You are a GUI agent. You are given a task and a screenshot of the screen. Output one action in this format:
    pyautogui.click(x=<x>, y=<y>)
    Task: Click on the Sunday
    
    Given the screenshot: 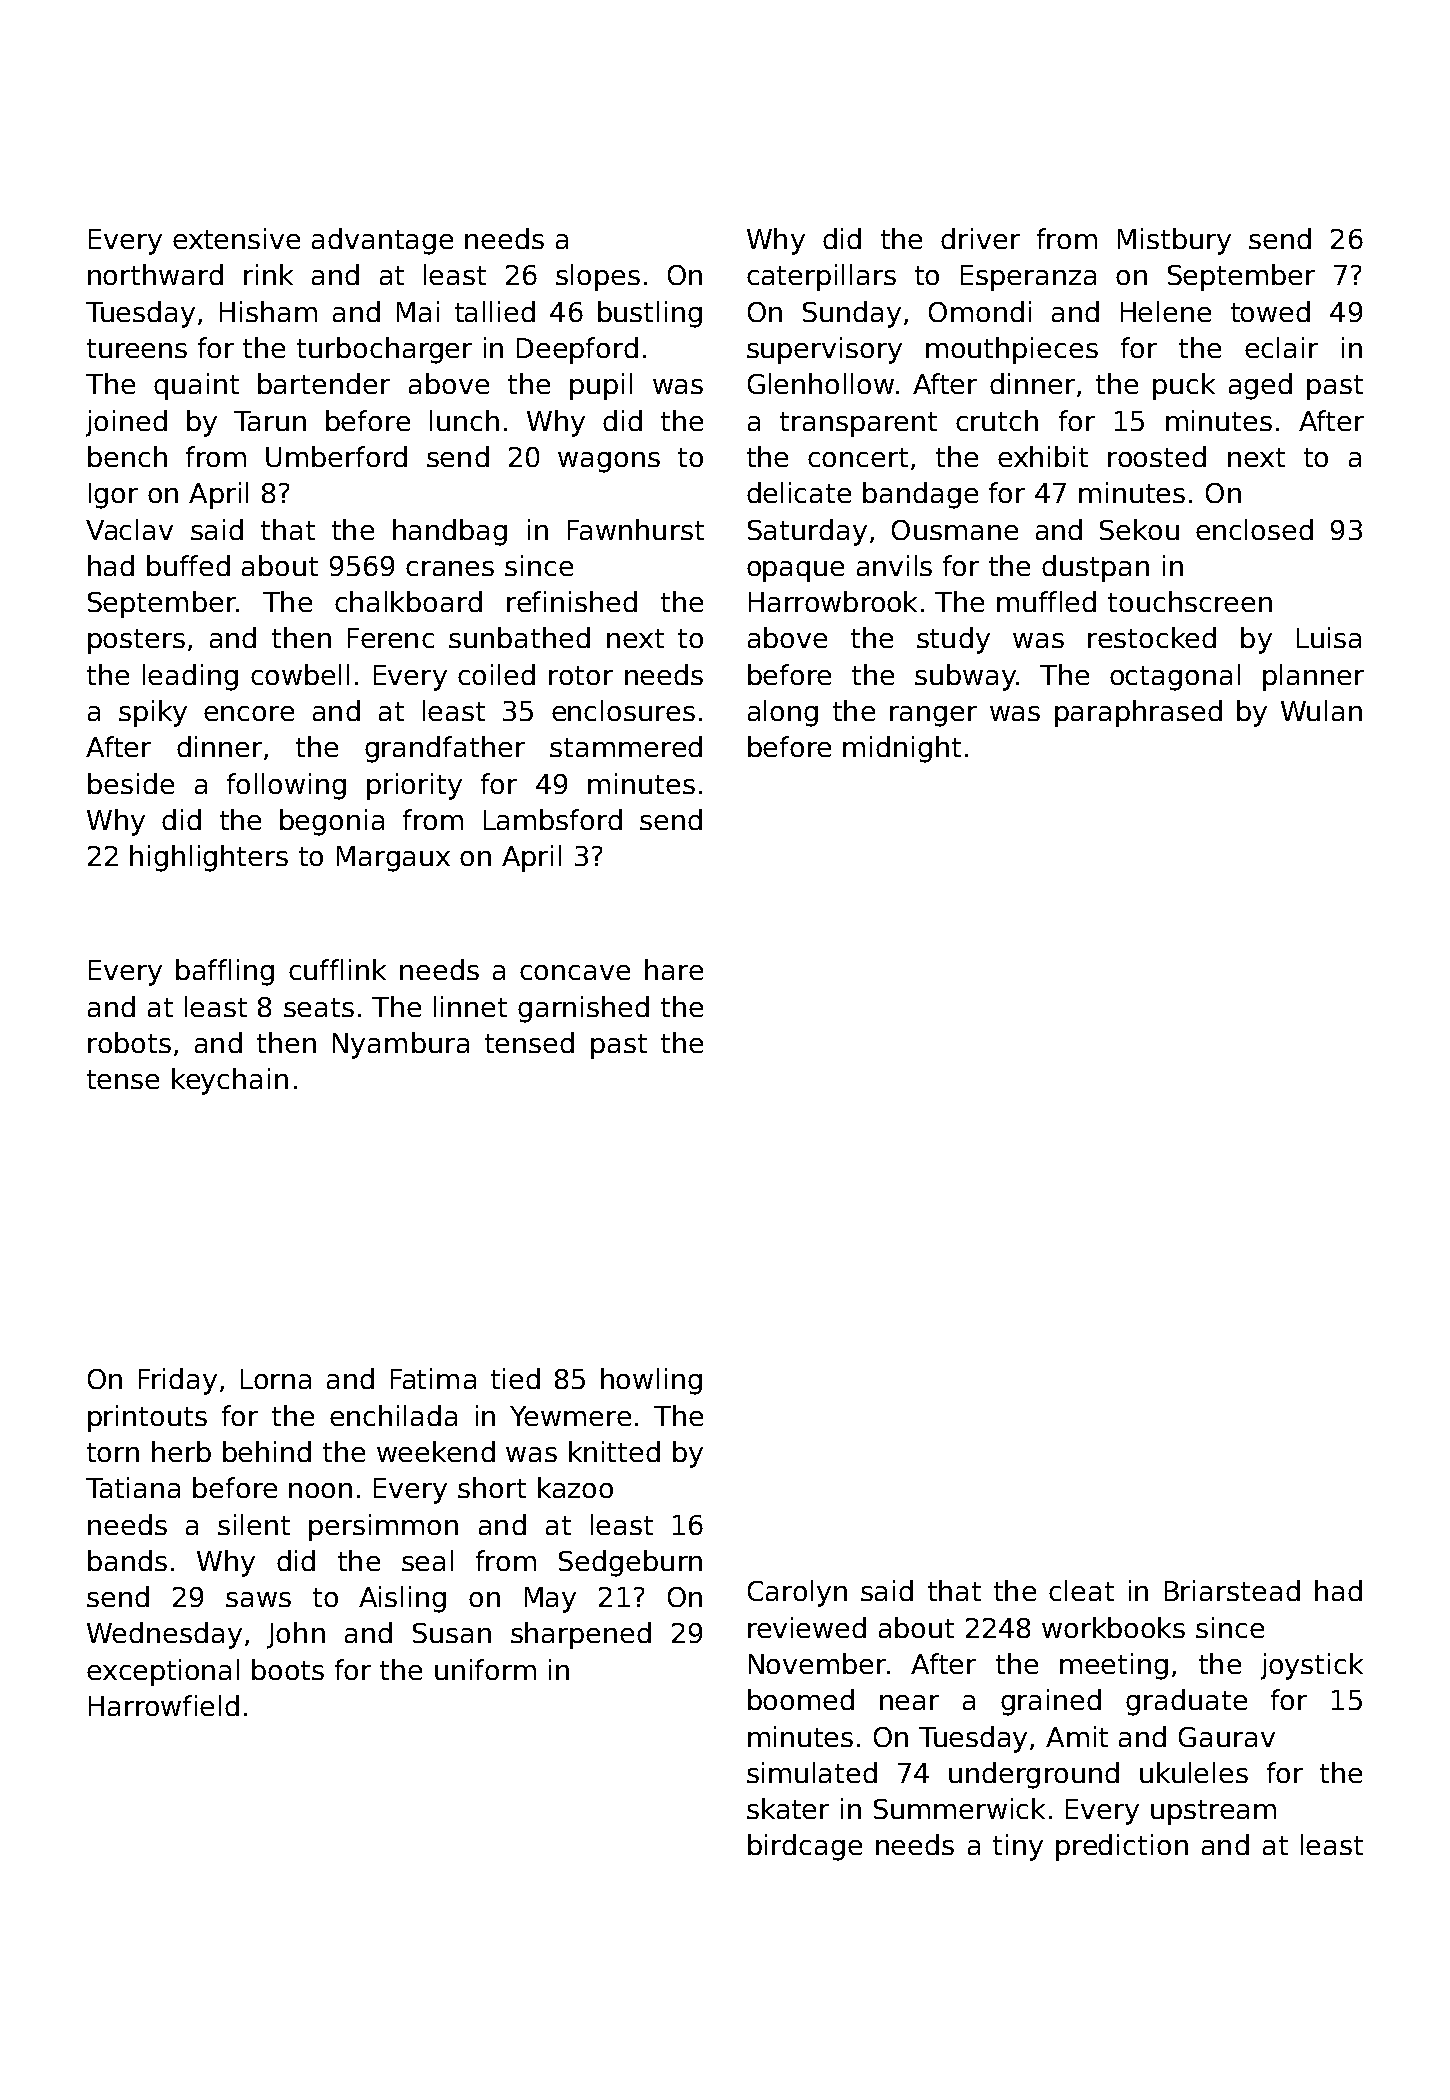 What is the action you would take?
    pyautogui.click(x=852, y=314)
